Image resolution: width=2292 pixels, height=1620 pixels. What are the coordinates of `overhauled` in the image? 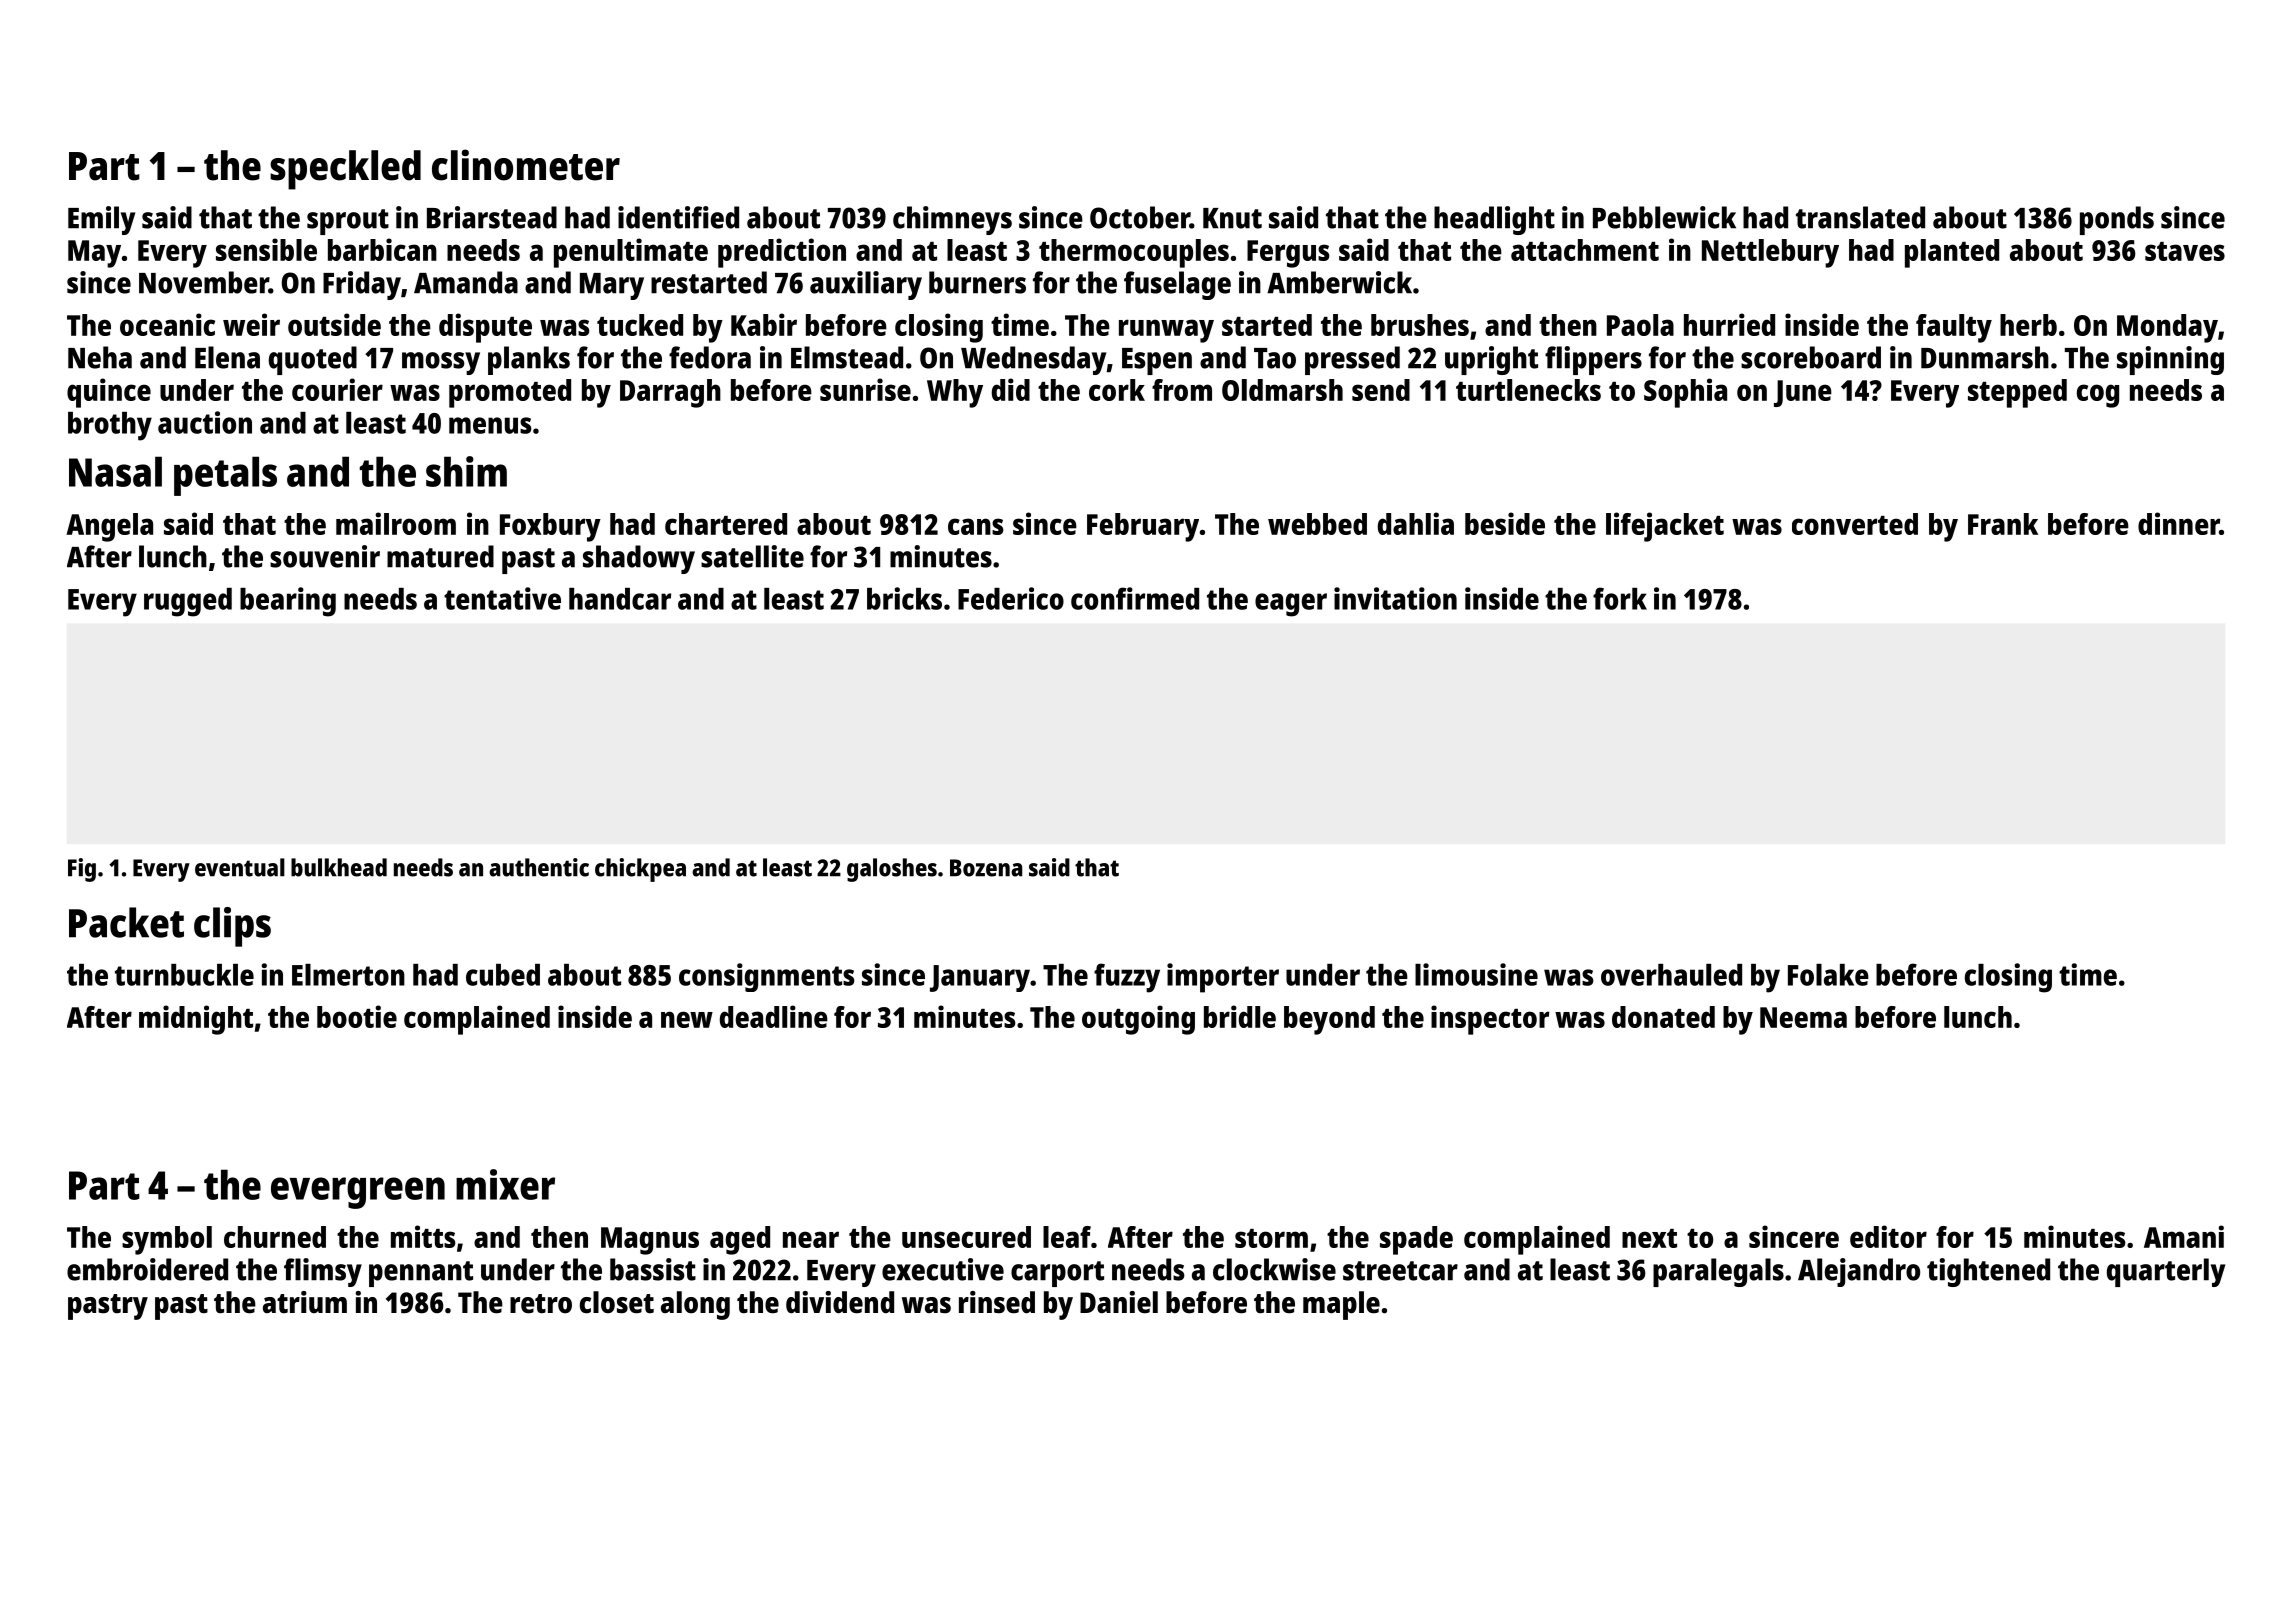 It's located at (1671, 975).
